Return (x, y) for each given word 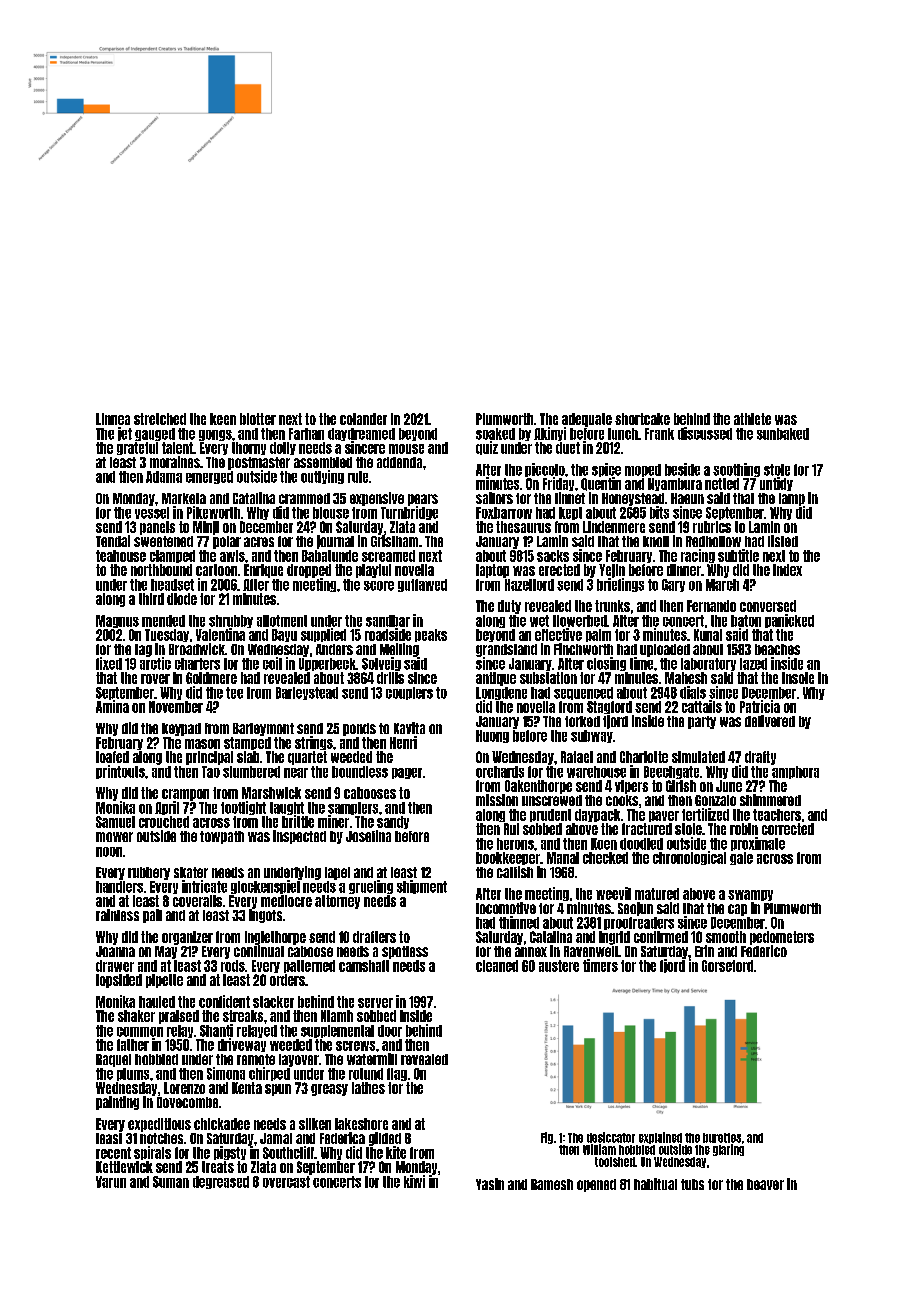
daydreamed (361, 434)
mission (497, 800)
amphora (795, 772)
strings (314, 743)
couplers (409, 693)
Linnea (113, 419)
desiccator (611, 1137)
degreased (221, 1182)
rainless (117, 915)
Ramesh (552, 1184)
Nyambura (675, 484)
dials (693, 692)
